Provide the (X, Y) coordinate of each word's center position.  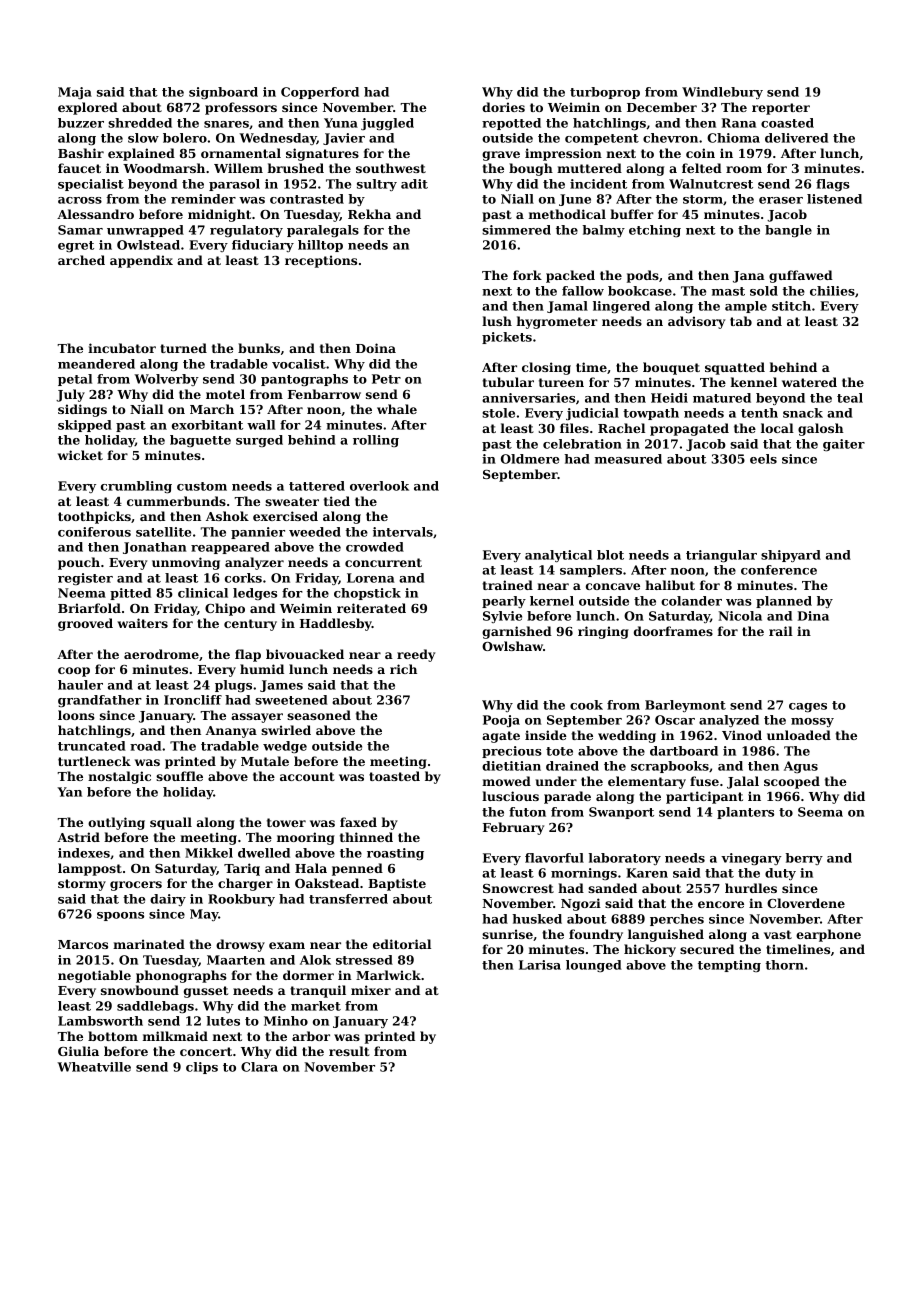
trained (507, 585)
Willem (238, 168)
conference (779, 570)
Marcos (83, 944)
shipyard (791, 556)
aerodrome (161, 654)
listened (834, 199)
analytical (558, 556)
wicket (80, 455)
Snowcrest (518, 888)
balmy (604, 231)
